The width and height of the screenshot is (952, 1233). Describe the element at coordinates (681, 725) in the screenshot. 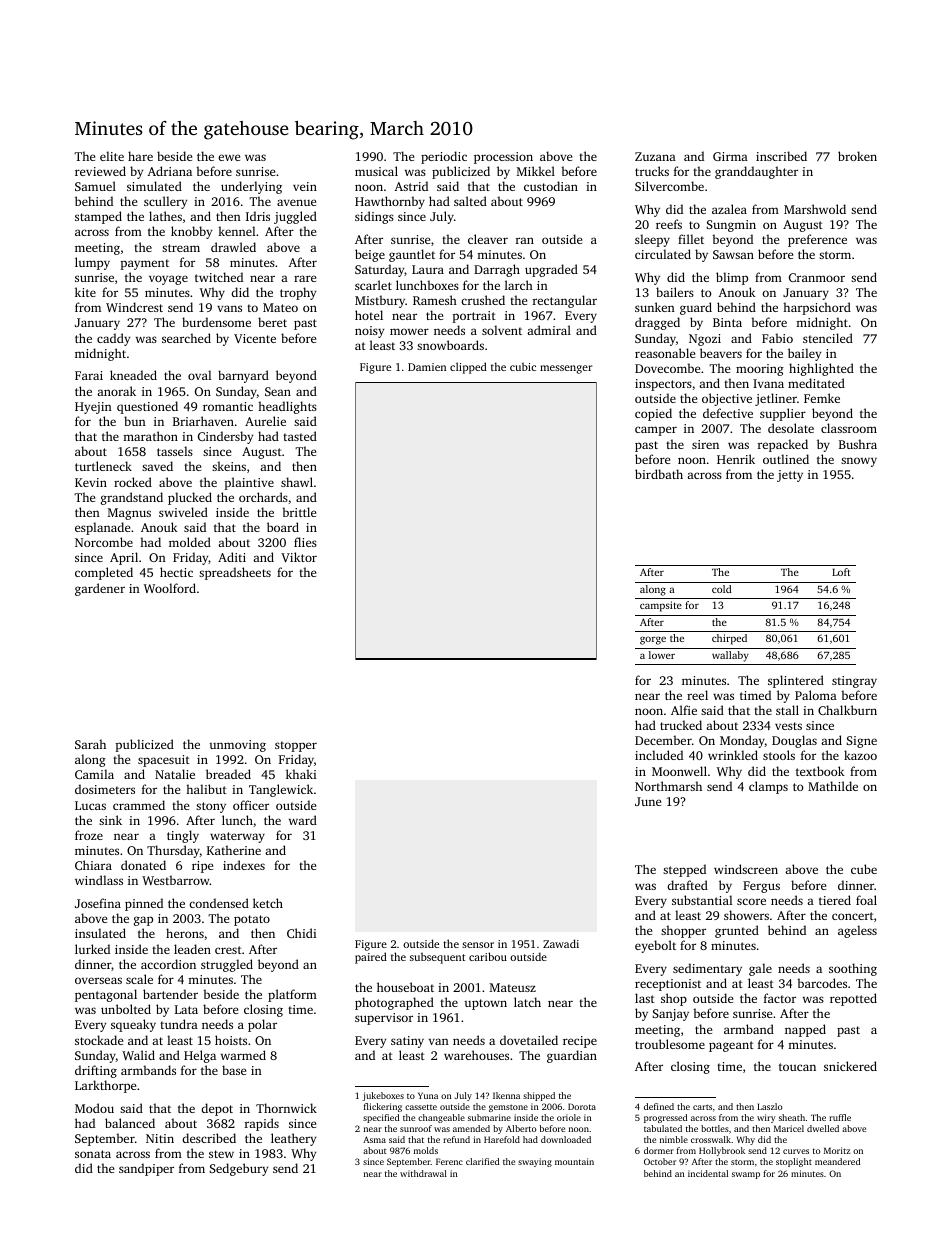

I see `trucked` at that location.
